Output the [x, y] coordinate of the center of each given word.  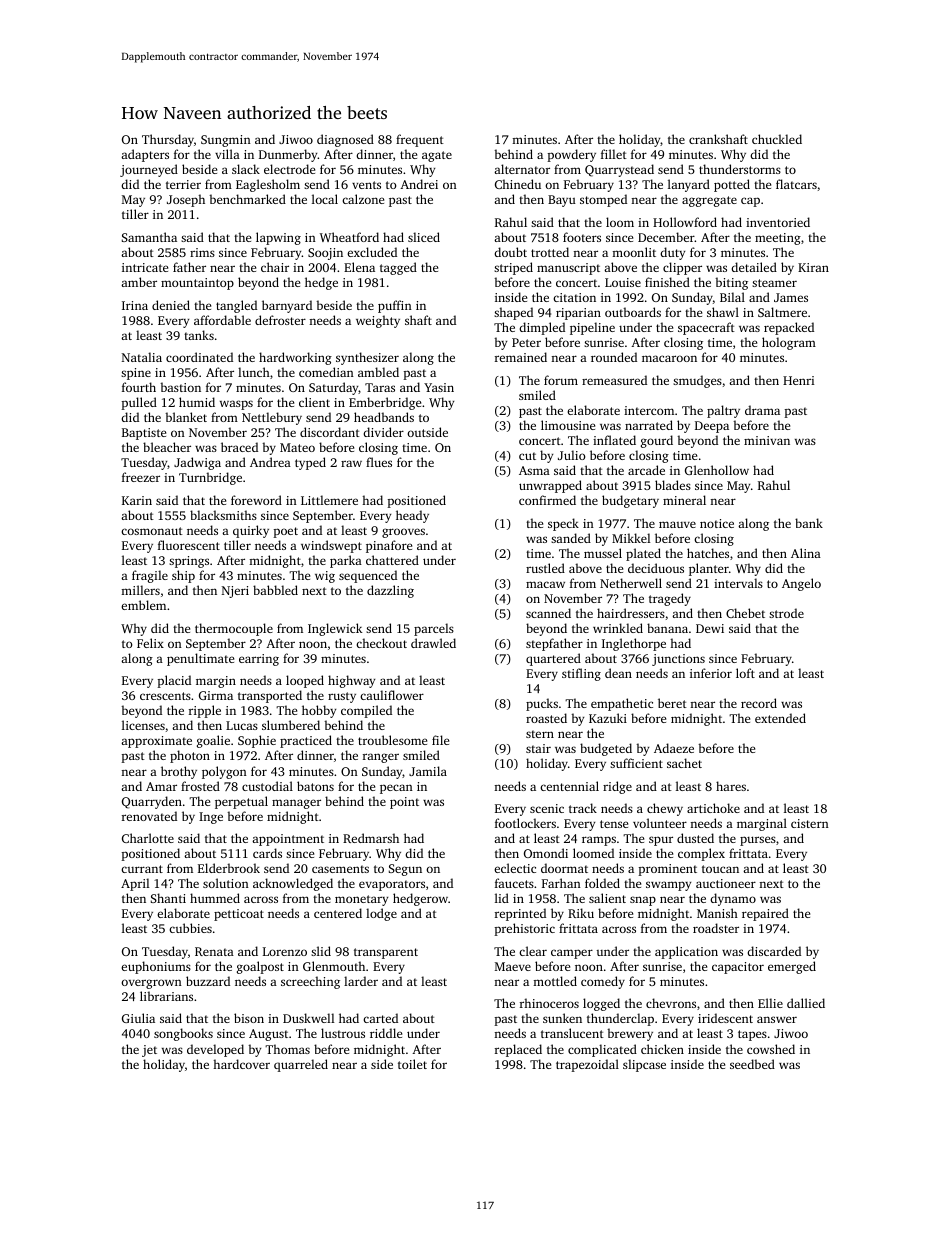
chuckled [777, 139]
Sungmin [226, 141]
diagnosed [345, 140]
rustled [545, 568]
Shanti [168, 898]
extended [780, 718]
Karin [137, 500]
